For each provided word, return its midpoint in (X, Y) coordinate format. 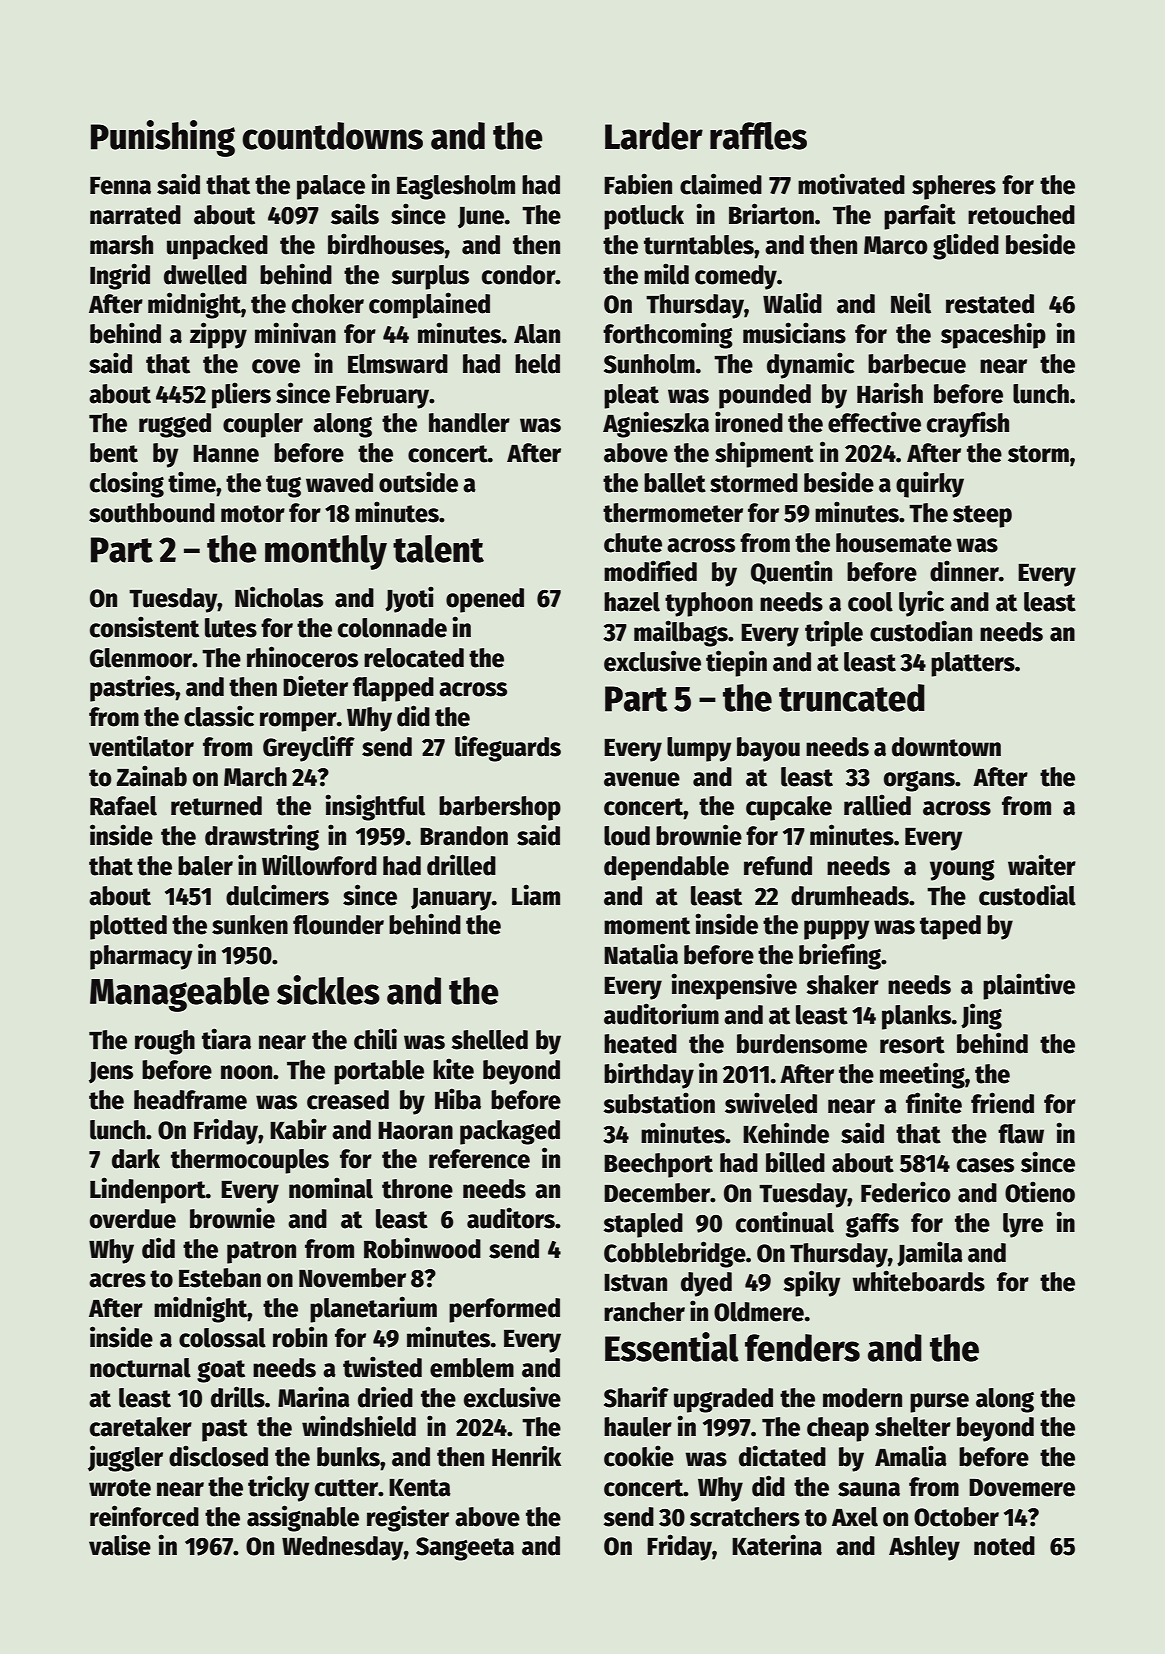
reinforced (144, 1516)
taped (950, 927)
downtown (946, 747)
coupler (263, 425)
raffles (758, 136)
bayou (768, 749)
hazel (632, 602)
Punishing (163, 138)
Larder (654, 136)
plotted (128, 927)
